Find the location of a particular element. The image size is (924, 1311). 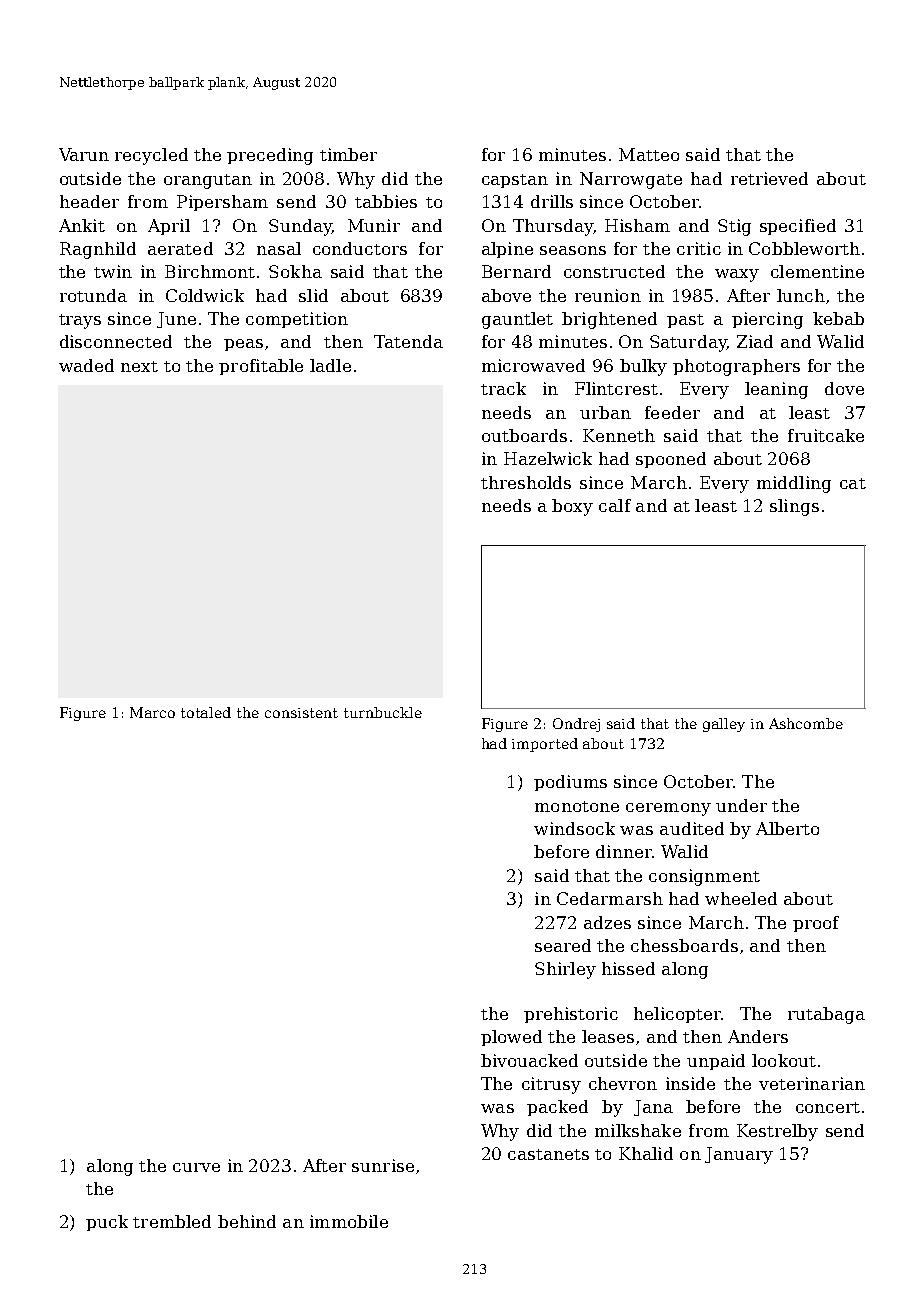

Marco is located at coordinates (152, 712).
